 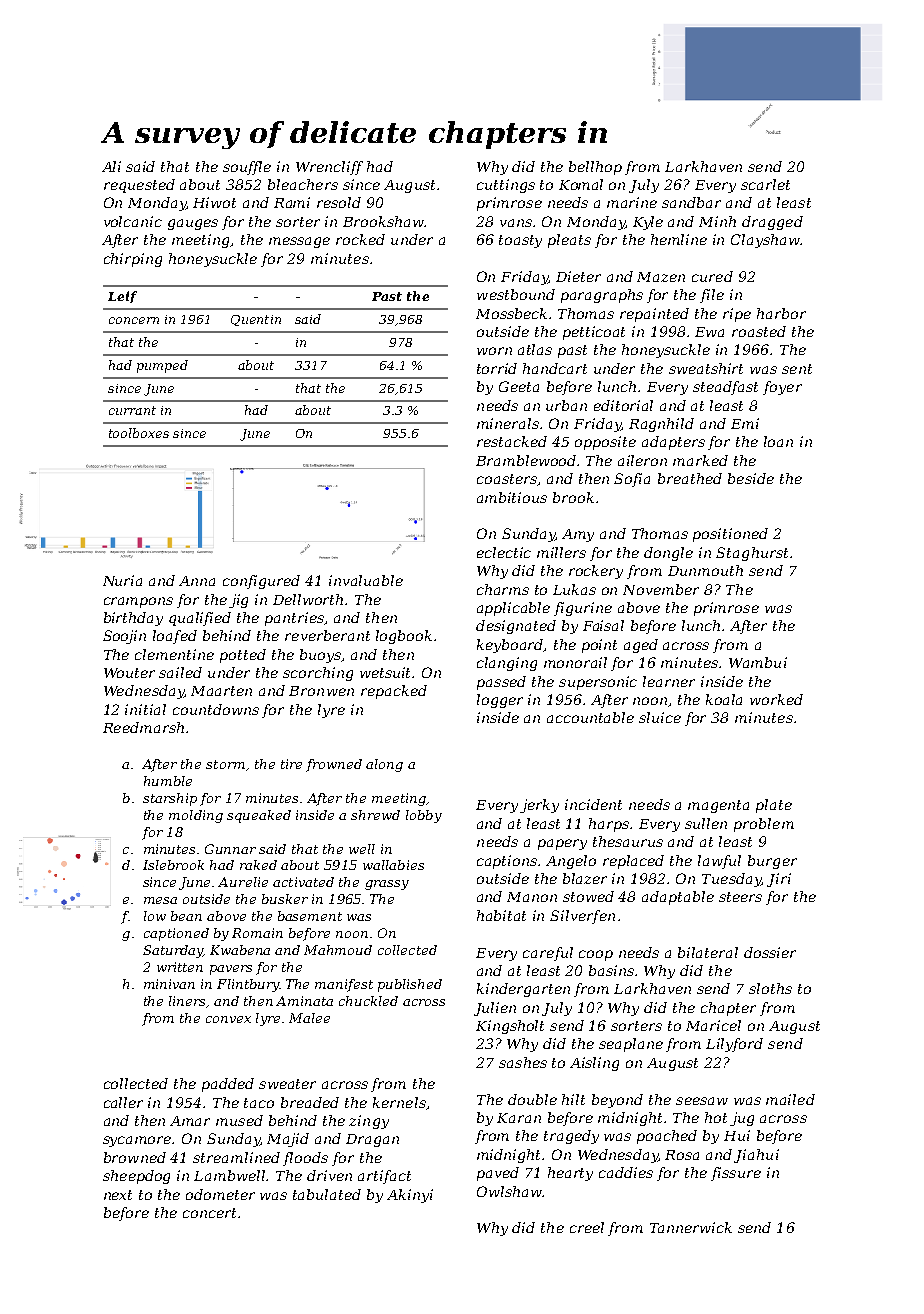 What do you see at coordinates (506, 186) in the screenshot?
I see `cuttings` at bounding box center [506, 186].
